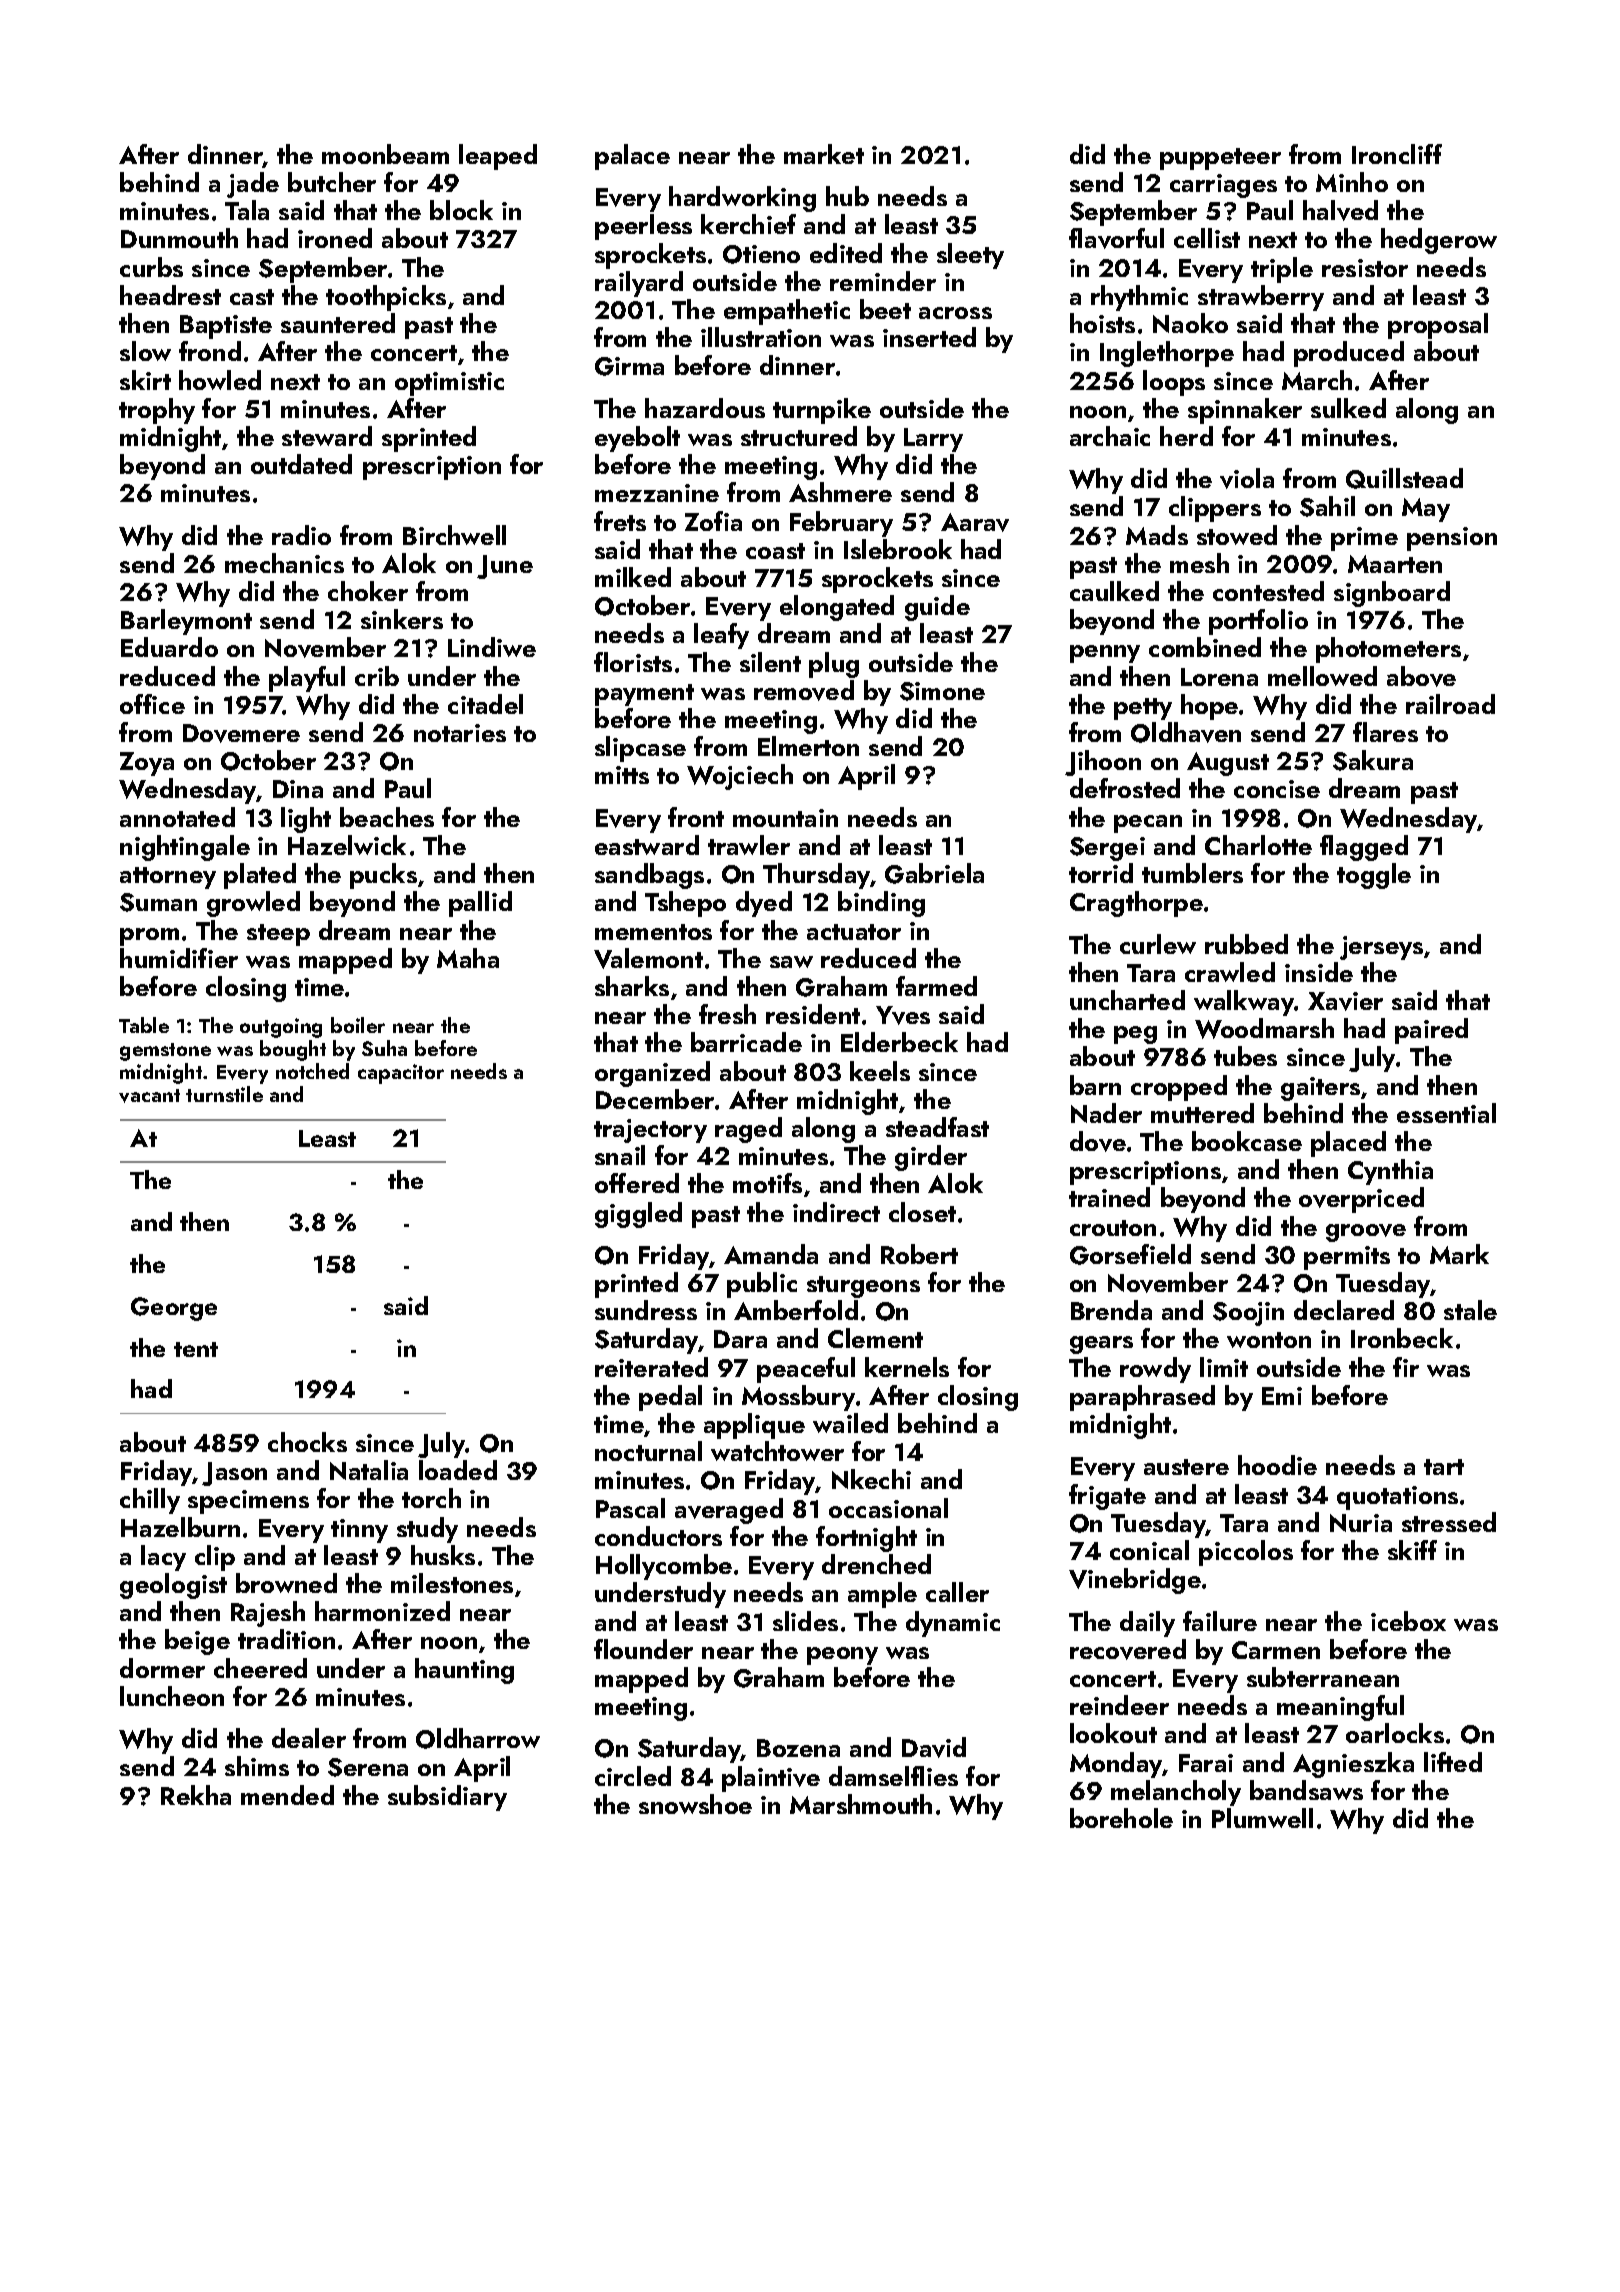 This image has height=2292, width=1620. I want to click on hub, so click(847, 196).
